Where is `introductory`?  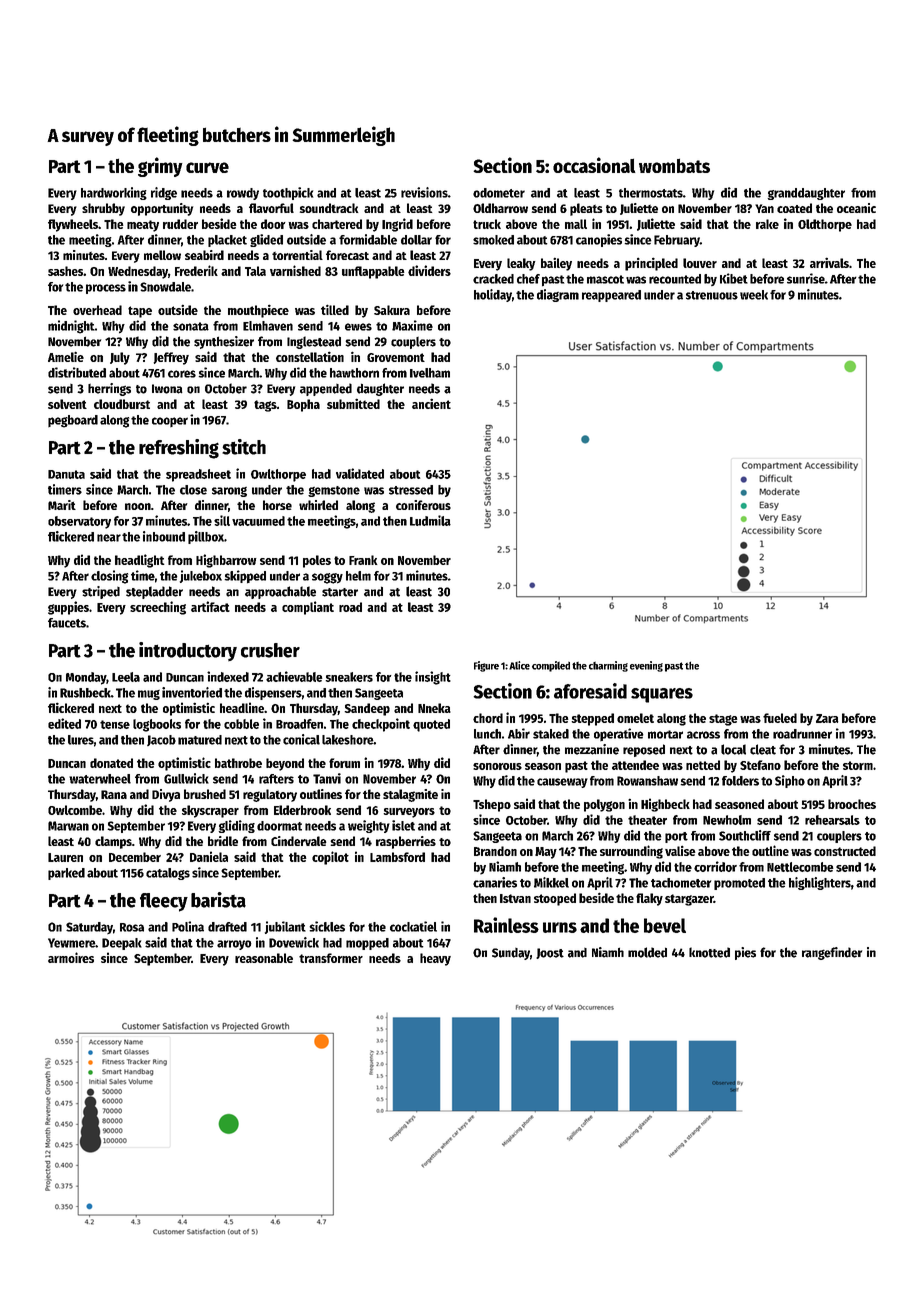
introductory is located at coordinates (188, 651).
